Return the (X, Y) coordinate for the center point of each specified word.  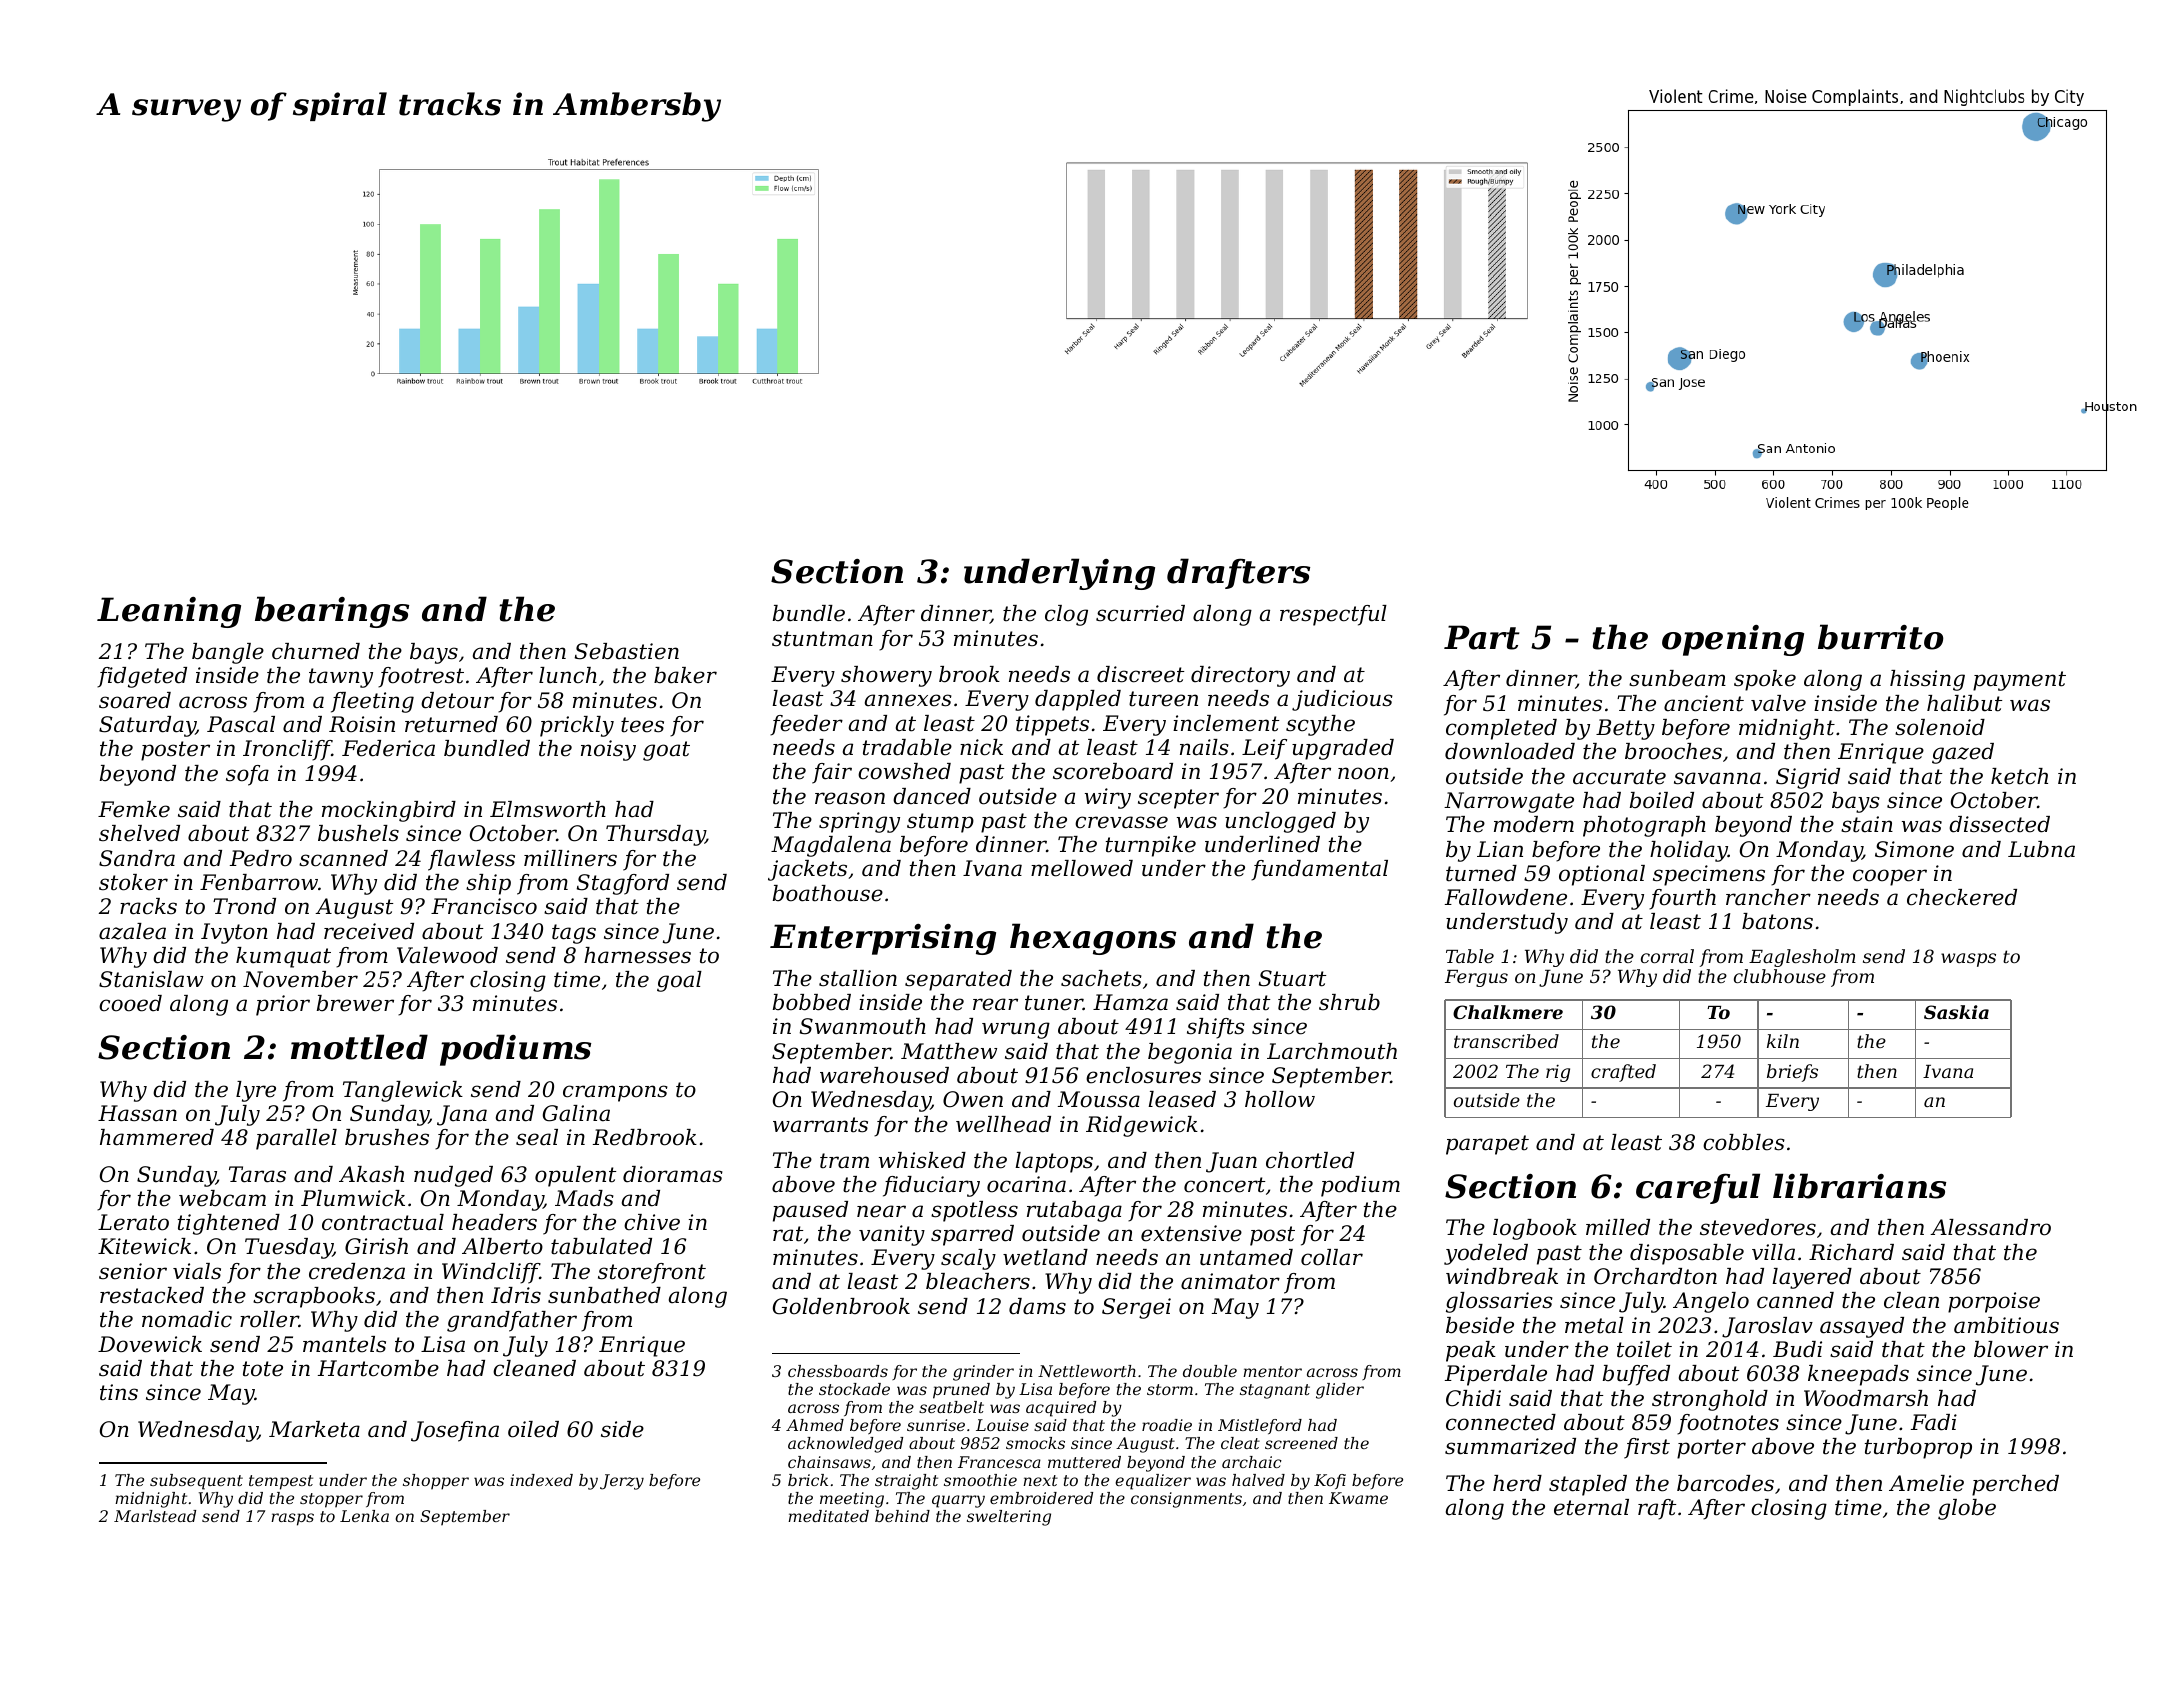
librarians (1859, 1186)
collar (1332, 1257)
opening (1733, 640)
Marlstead (155, 1516)
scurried (1140, 613)
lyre (256, 1091)
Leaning (169, 612)
